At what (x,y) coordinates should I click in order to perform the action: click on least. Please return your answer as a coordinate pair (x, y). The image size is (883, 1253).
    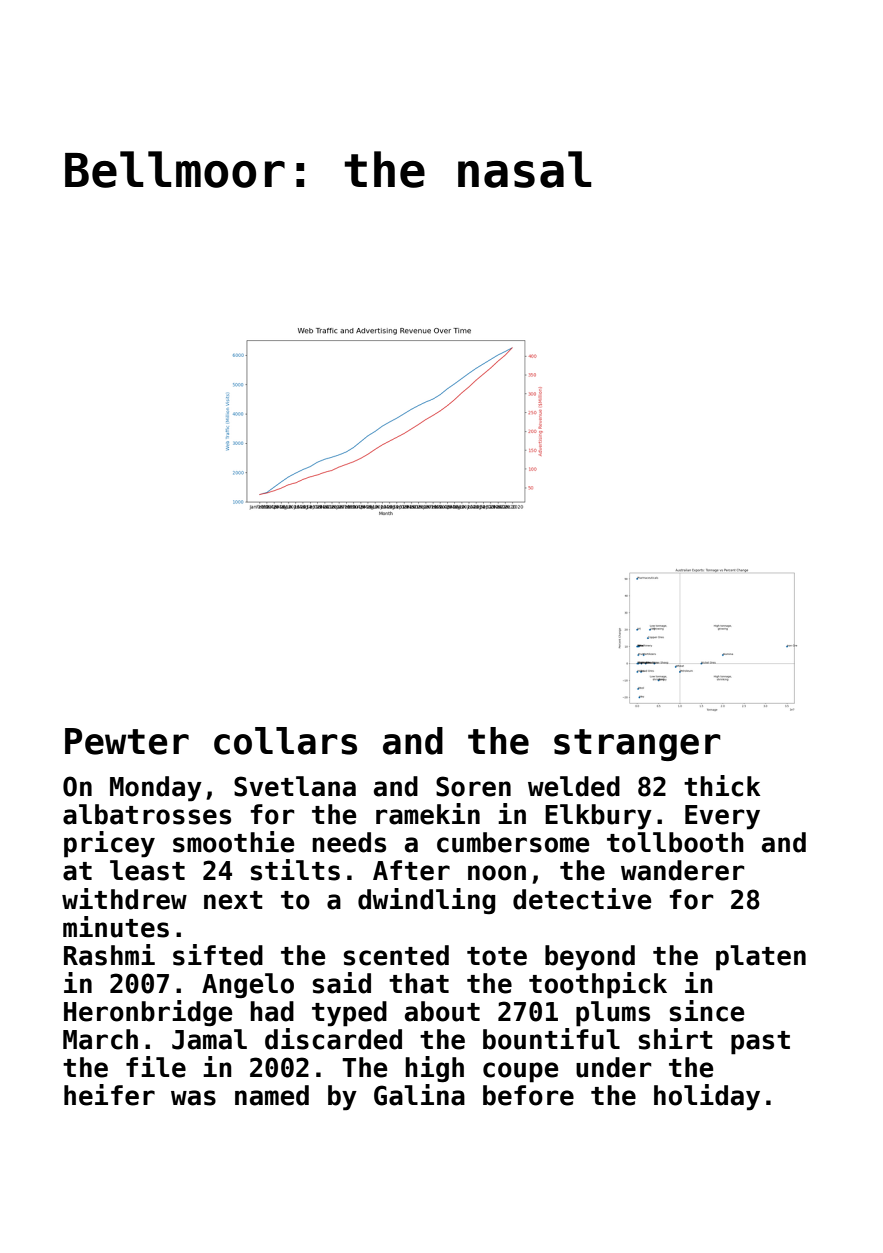
    Looking at the image, I should click on (147, 870).
